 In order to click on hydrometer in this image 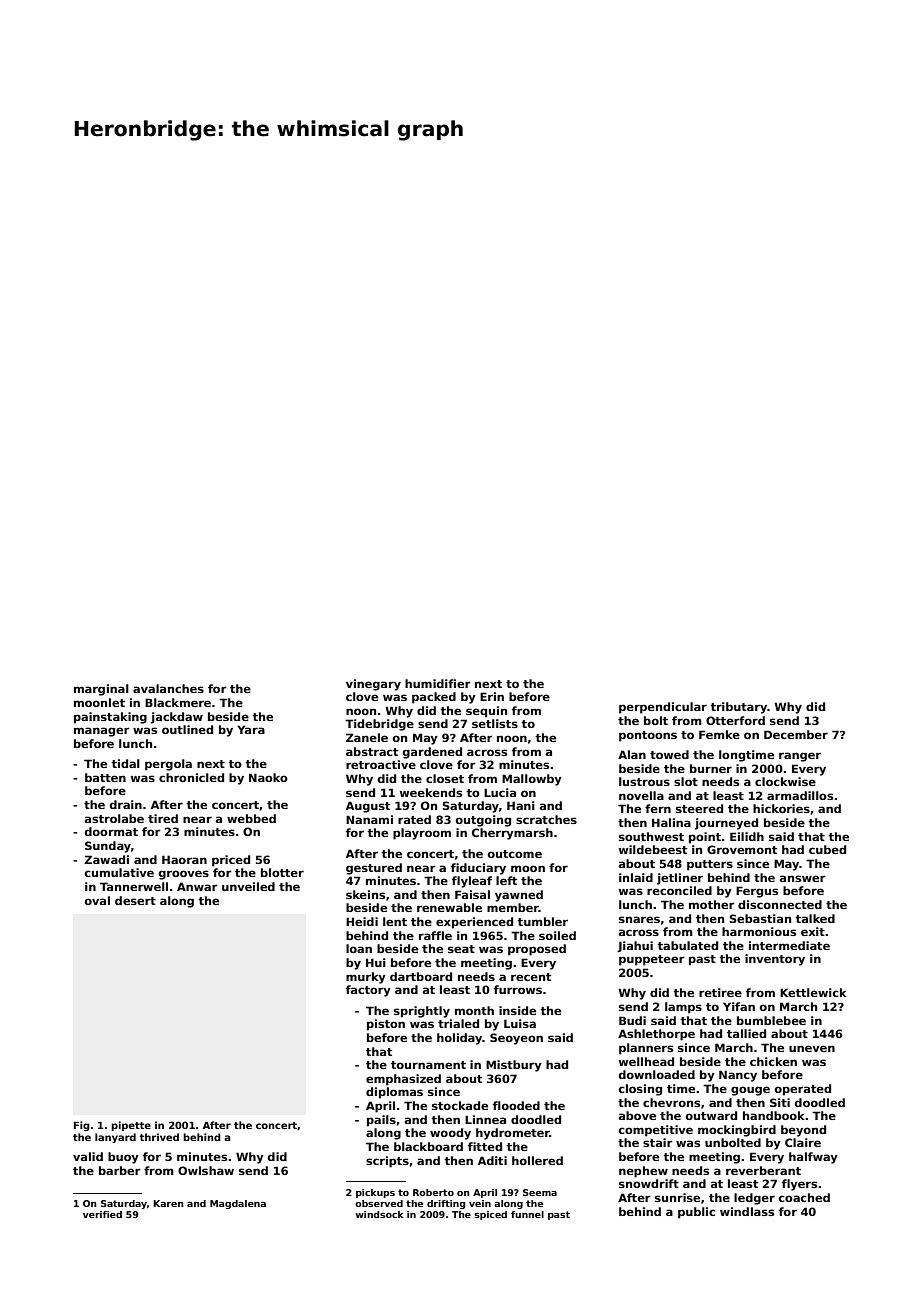, I will do `click(513, 1134)`.
